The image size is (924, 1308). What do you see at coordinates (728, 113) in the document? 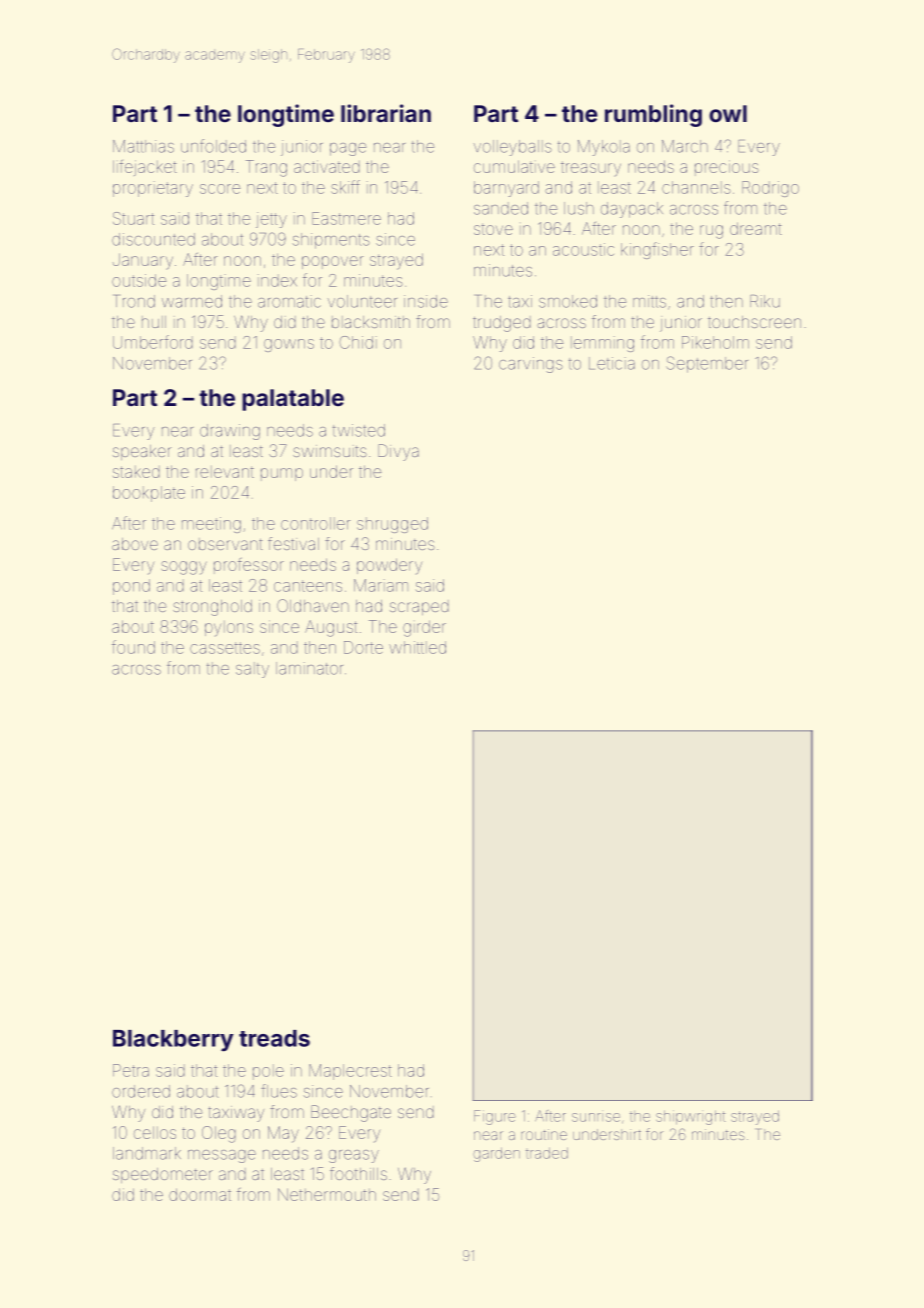
I see `owl` at bounding box center [728, 113].
